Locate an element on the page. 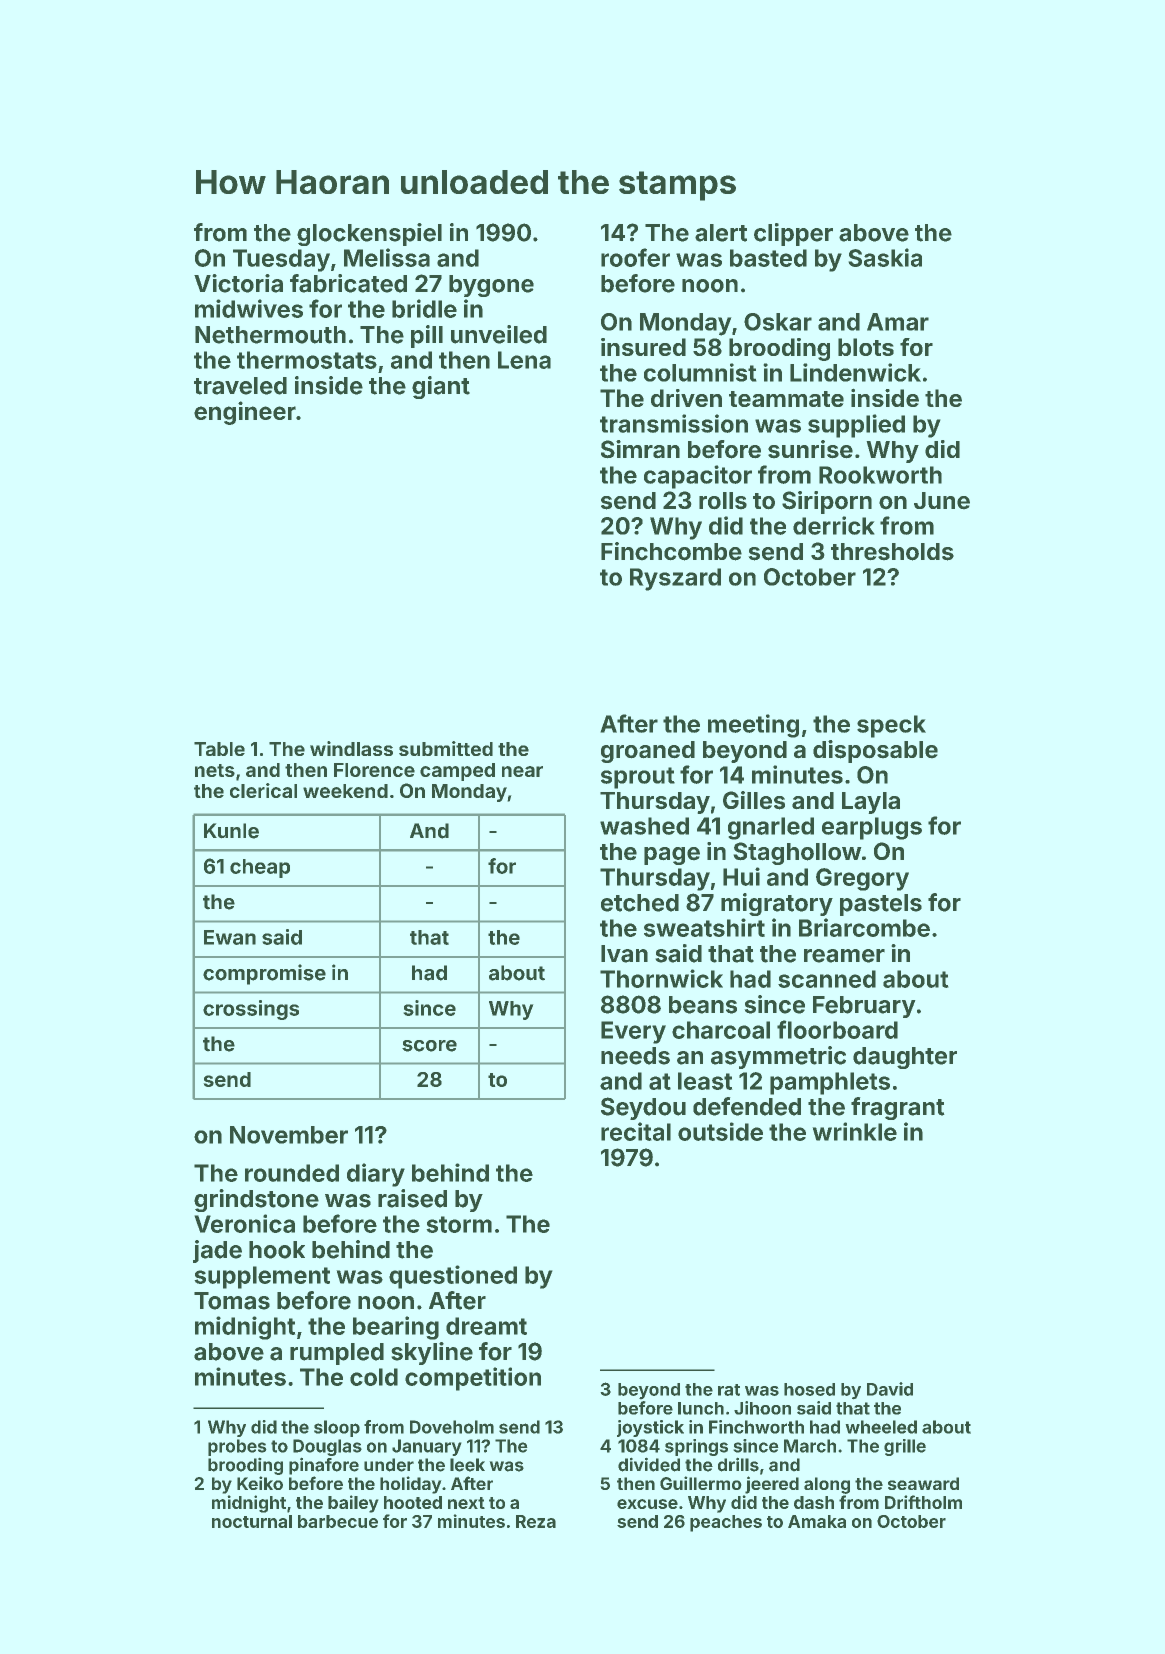 Image resolution: width=1165 pixels, height=1654 pixels. Lindenwick is located at coordinates (855, 372).
